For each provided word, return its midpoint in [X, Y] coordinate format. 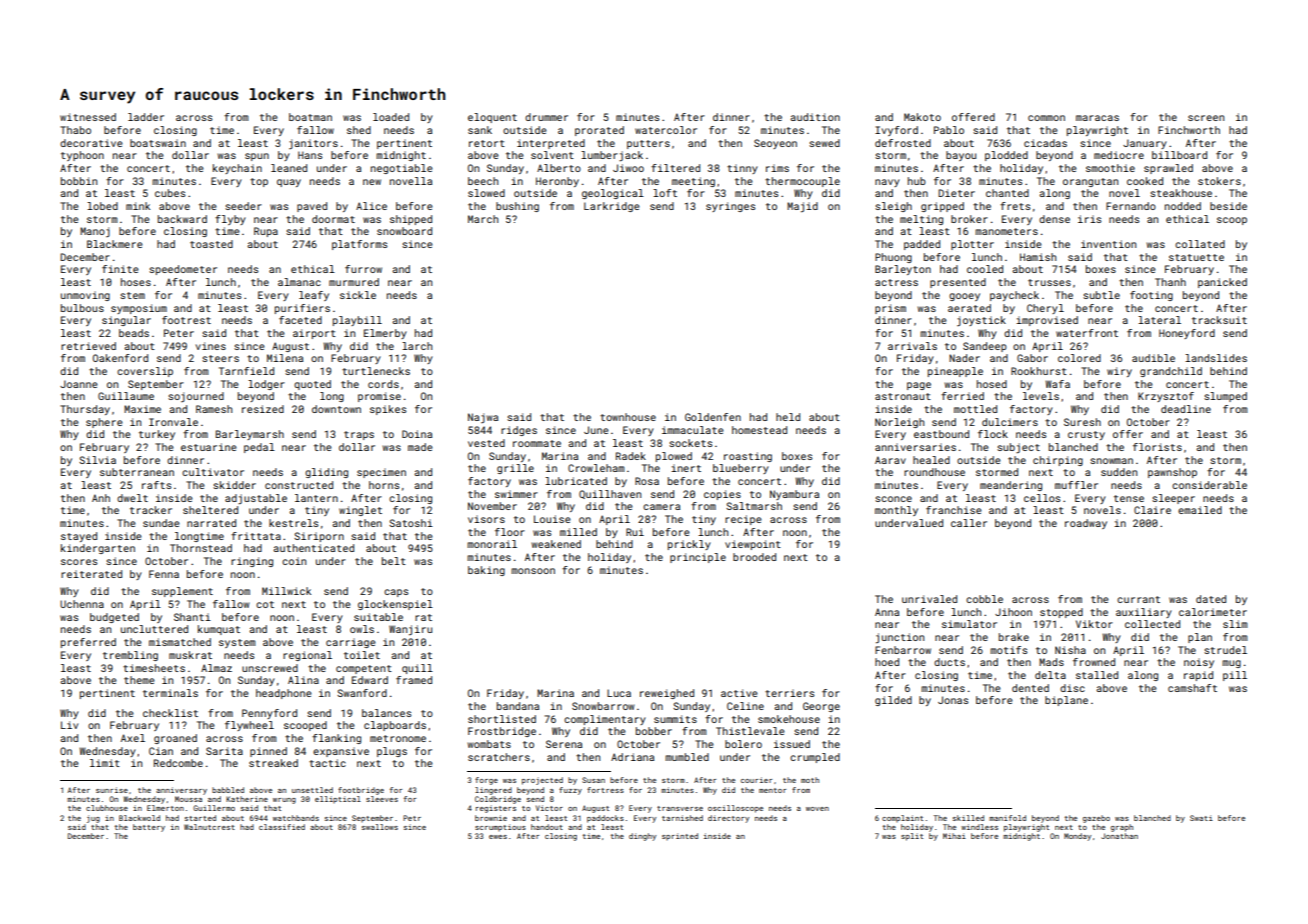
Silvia [97, 460]
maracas [1097, 118]
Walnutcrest [209, 827]
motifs [1008, 650]
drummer [546, 117]
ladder [146, 117]
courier [756, 780]
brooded [754, 557]
